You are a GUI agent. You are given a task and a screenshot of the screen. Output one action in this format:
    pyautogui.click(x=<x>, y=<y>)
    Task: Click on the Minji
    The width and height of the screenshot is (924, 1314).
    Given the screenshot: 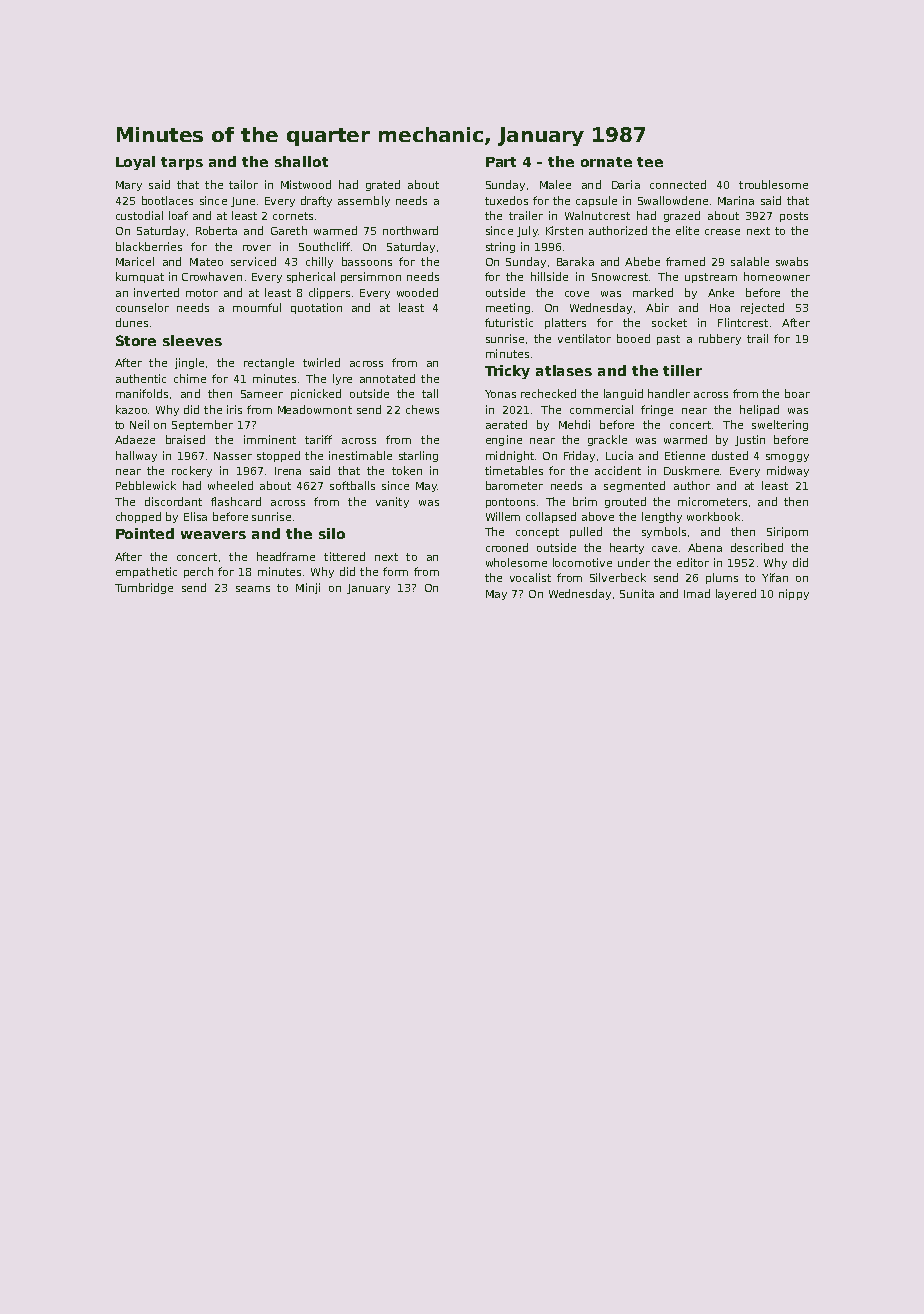 What is the action you would take?
    pyautogui.click(x=308, y=588)
